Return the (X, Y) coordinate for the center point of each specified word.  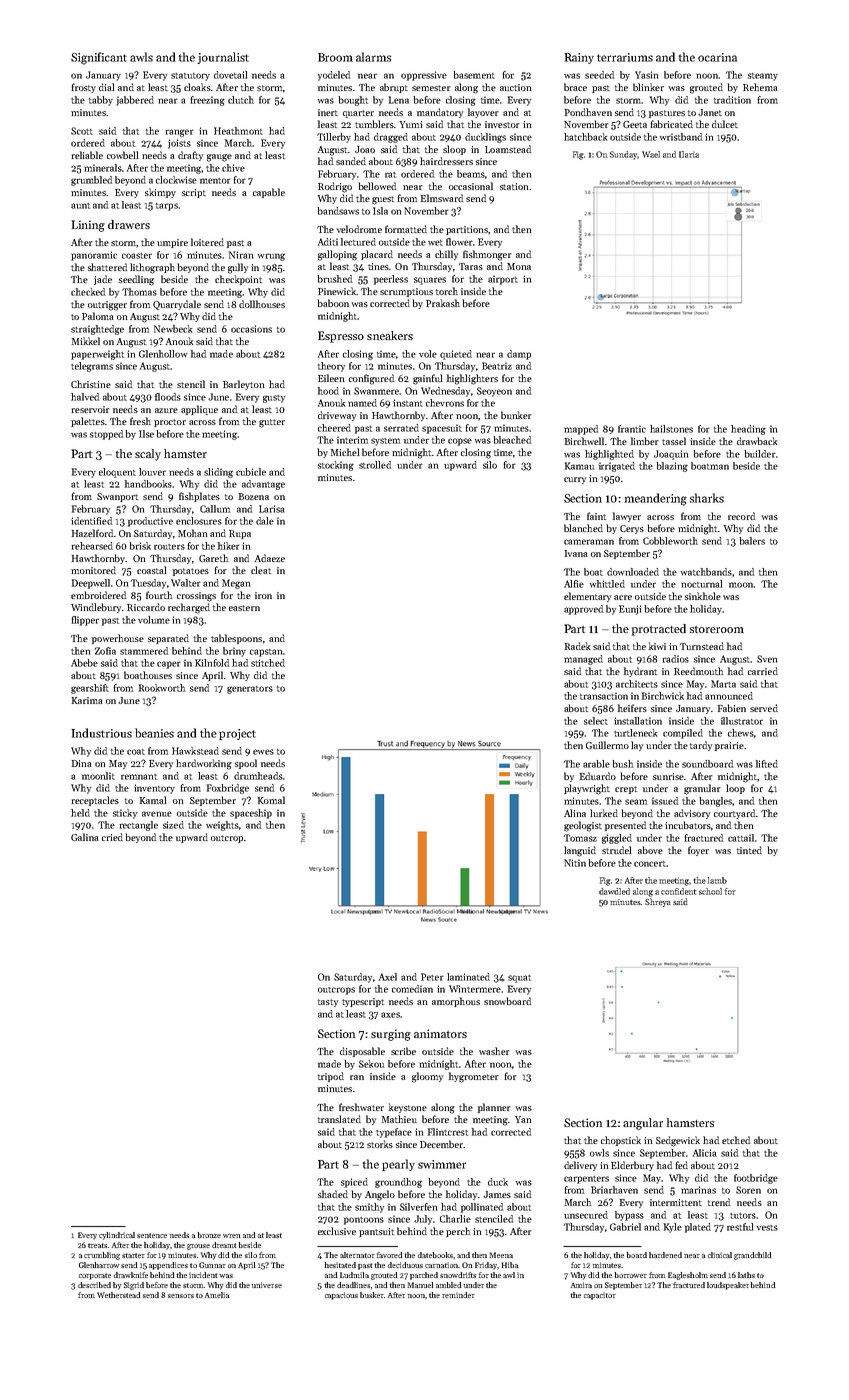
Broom (335, 57)
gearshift (90, 689)
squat (519, 979)
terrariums (625, 57)
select (596, 721)
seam (636, 802)
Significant (99, 58)
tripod (331, 1077)
